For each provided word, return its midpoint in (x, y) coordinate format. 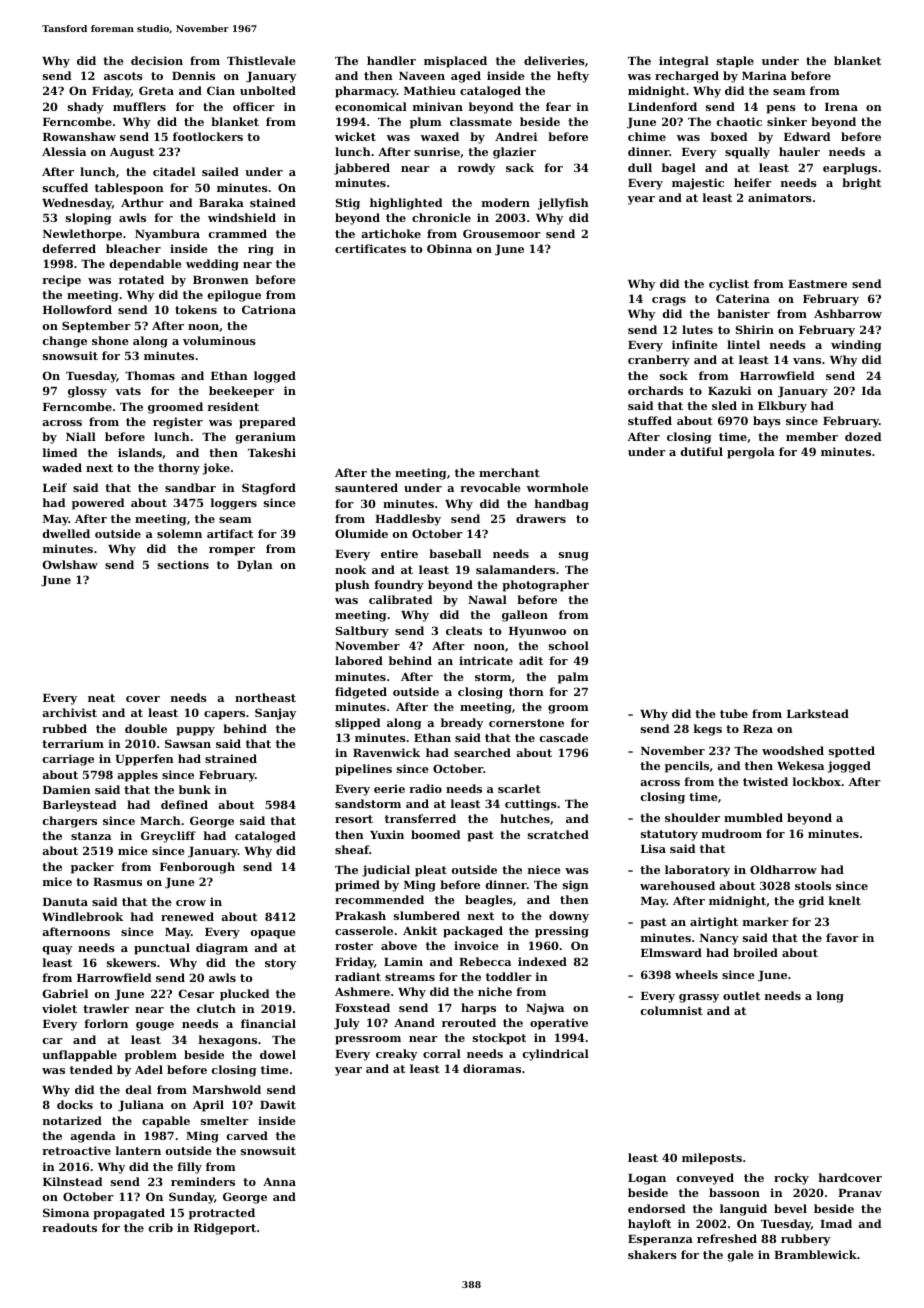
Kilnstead (72, 1181)
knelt (845, 900)
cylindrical (556, 1055)
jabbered (362, 169)
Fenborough (197, 868)
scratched (558, 834)
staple (735, 62)
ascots (123, 76)
